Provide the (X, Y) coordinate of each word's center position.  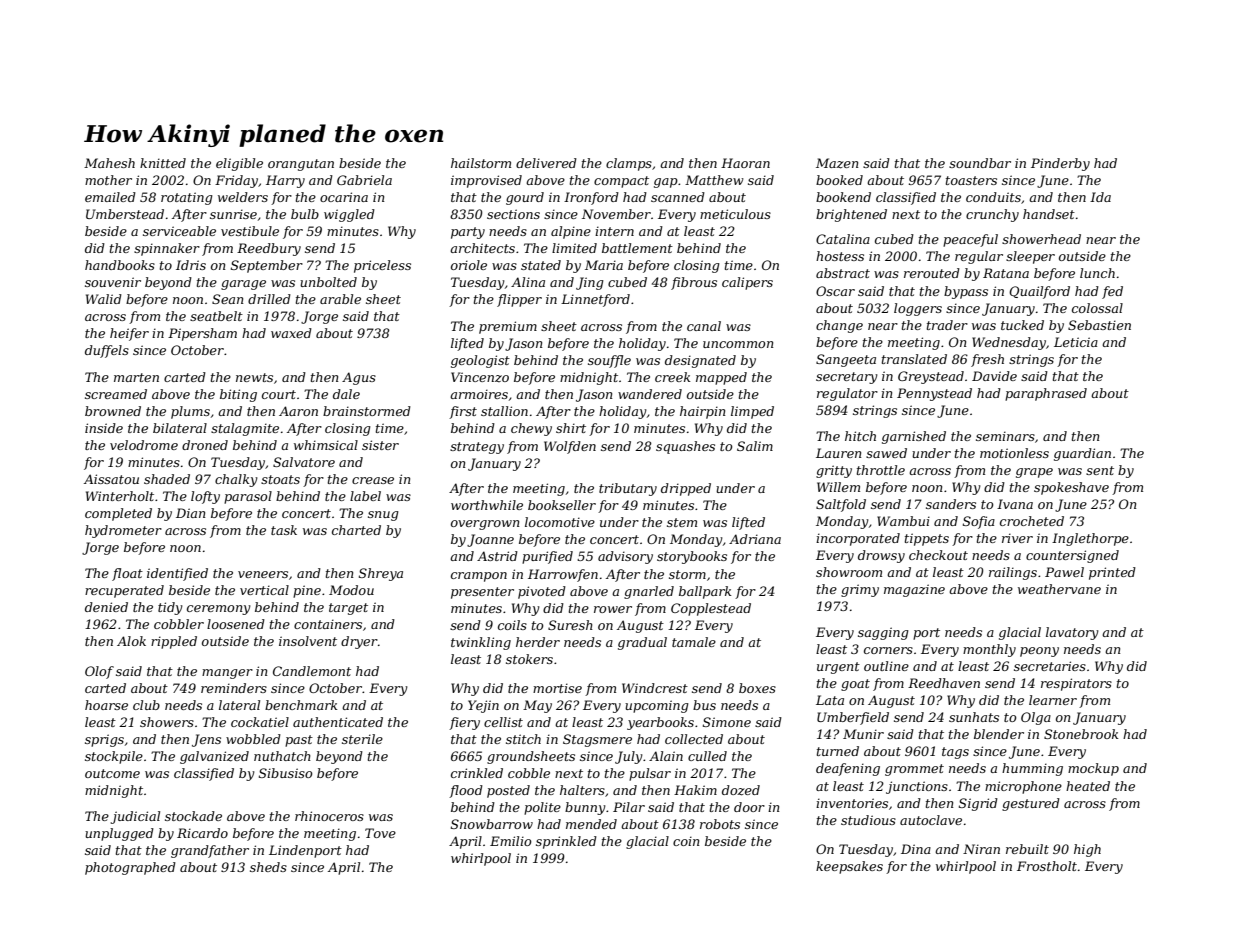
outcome (112, 773)
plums (190, 412)
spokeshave (1071, 488)
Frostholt (1047, 866)
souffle (609, 361)
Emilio (511, 841)
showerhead (1041, 239)
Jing (590, 283)
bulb (305, 214)
